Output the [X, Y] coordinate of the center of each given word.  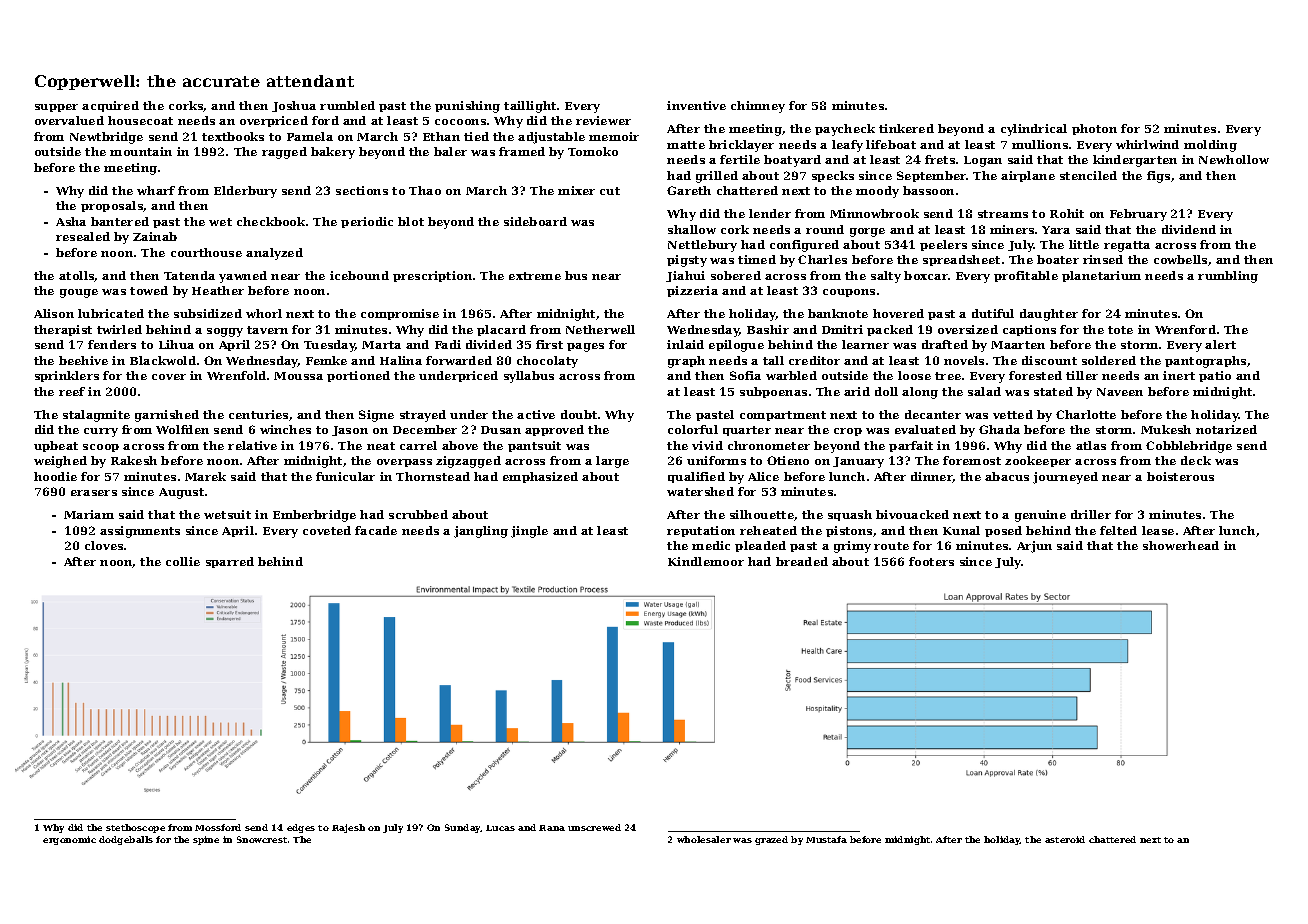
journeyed [1065, 478]
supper [56, 108]
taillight [530, 107]
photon [1094, 129]
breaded [802, 561]
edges [301, 828]
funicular [345, 476]
